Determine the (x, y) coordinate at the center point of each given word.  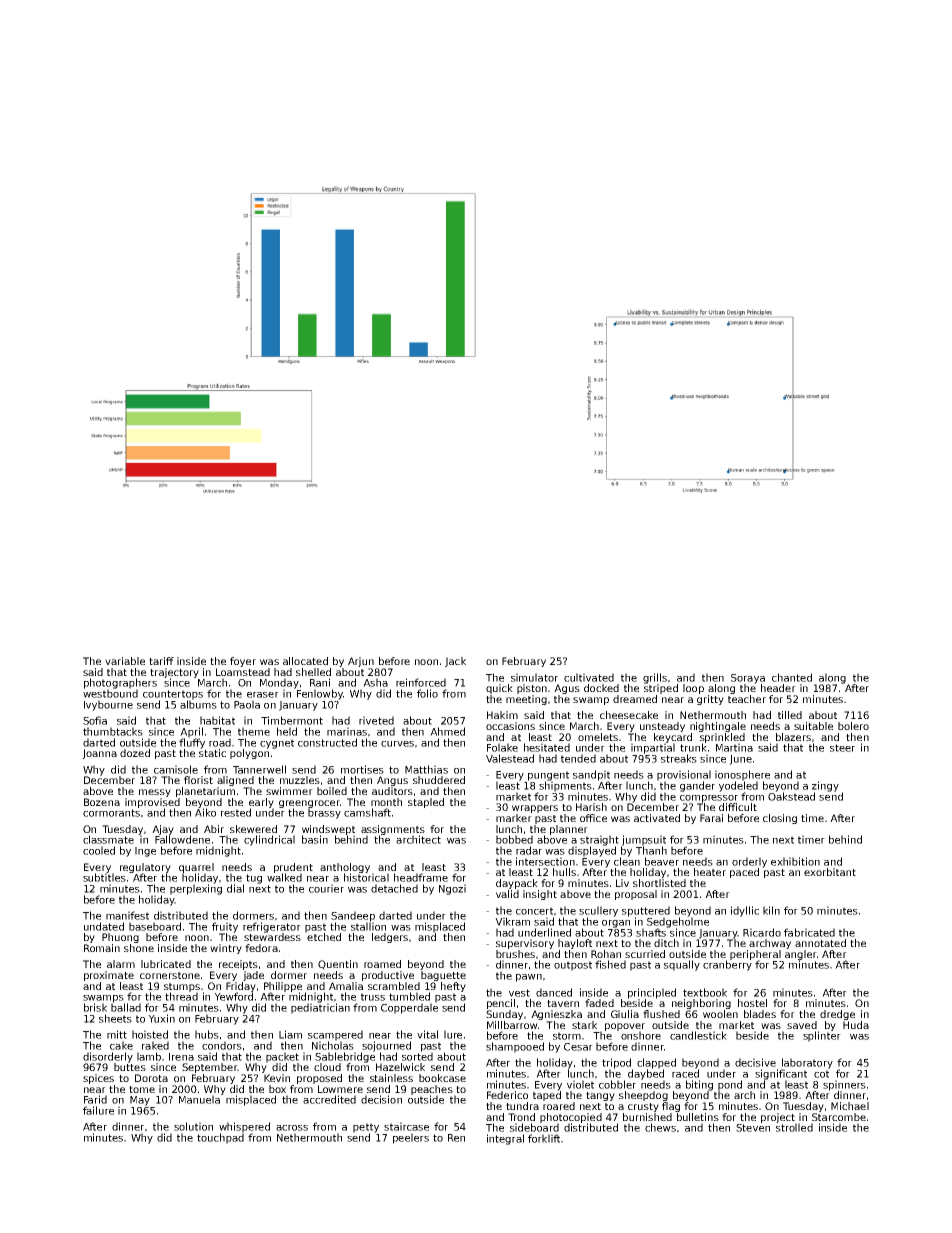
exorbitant (830, 872)
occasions (510, 726)
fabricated (809, 932)
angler (801, 955)
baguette (443, 976)
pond (730, 1085)
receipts (238, 965)
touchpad (220, 1138)
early (261, 803)
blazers (793, 737)
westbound (110, 693)
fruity (225, 927)
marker (514, 818)
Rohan (606, 954)
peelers (411, 1138)
